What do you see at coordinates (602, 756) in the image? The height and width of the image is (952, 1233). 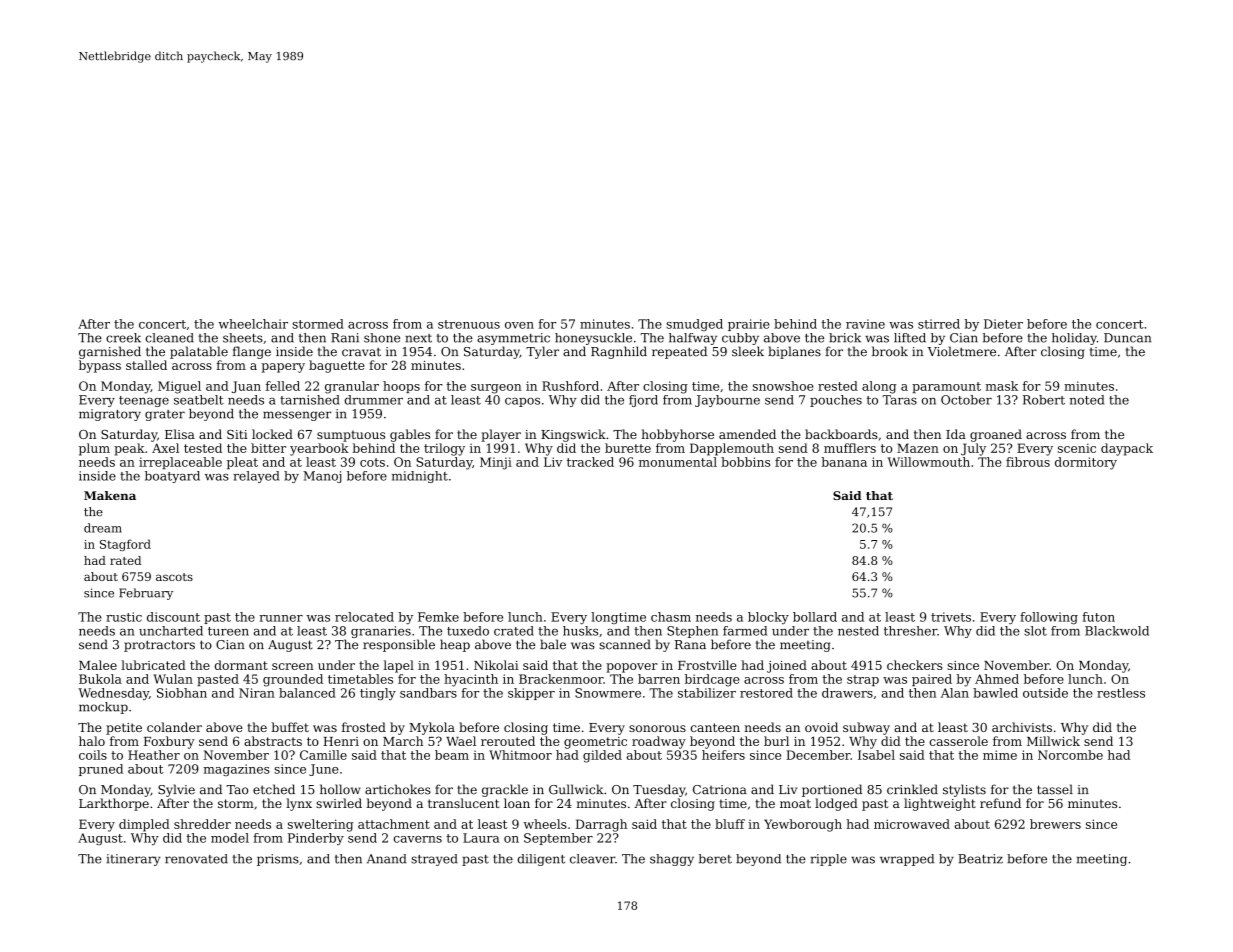 I see `gilded` at bounding box center [602, 756].
